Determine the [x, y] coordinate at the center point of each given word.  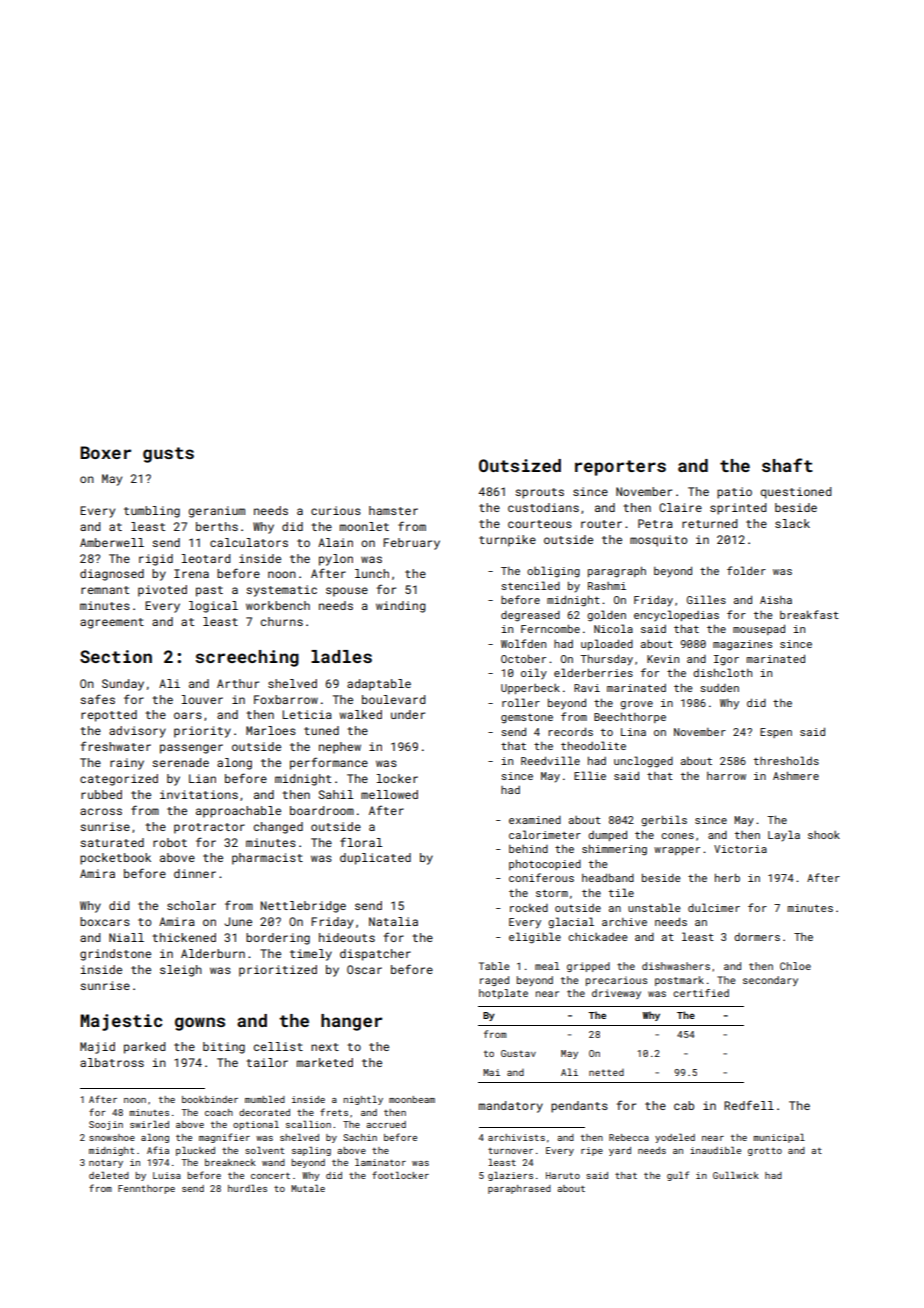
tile [621, 892]
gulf [678, 1176]
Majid [97, 1048]
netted [606, 1072]
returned [710, 523]
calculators [249, 542]
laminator [380, 1162]
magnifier [224, 1138]
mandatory [511, 1107]
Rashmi [607, 586]
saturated [112, 842]
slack [792, 523]
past [209, 591]
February [411, 544]
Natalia [393, 921]
